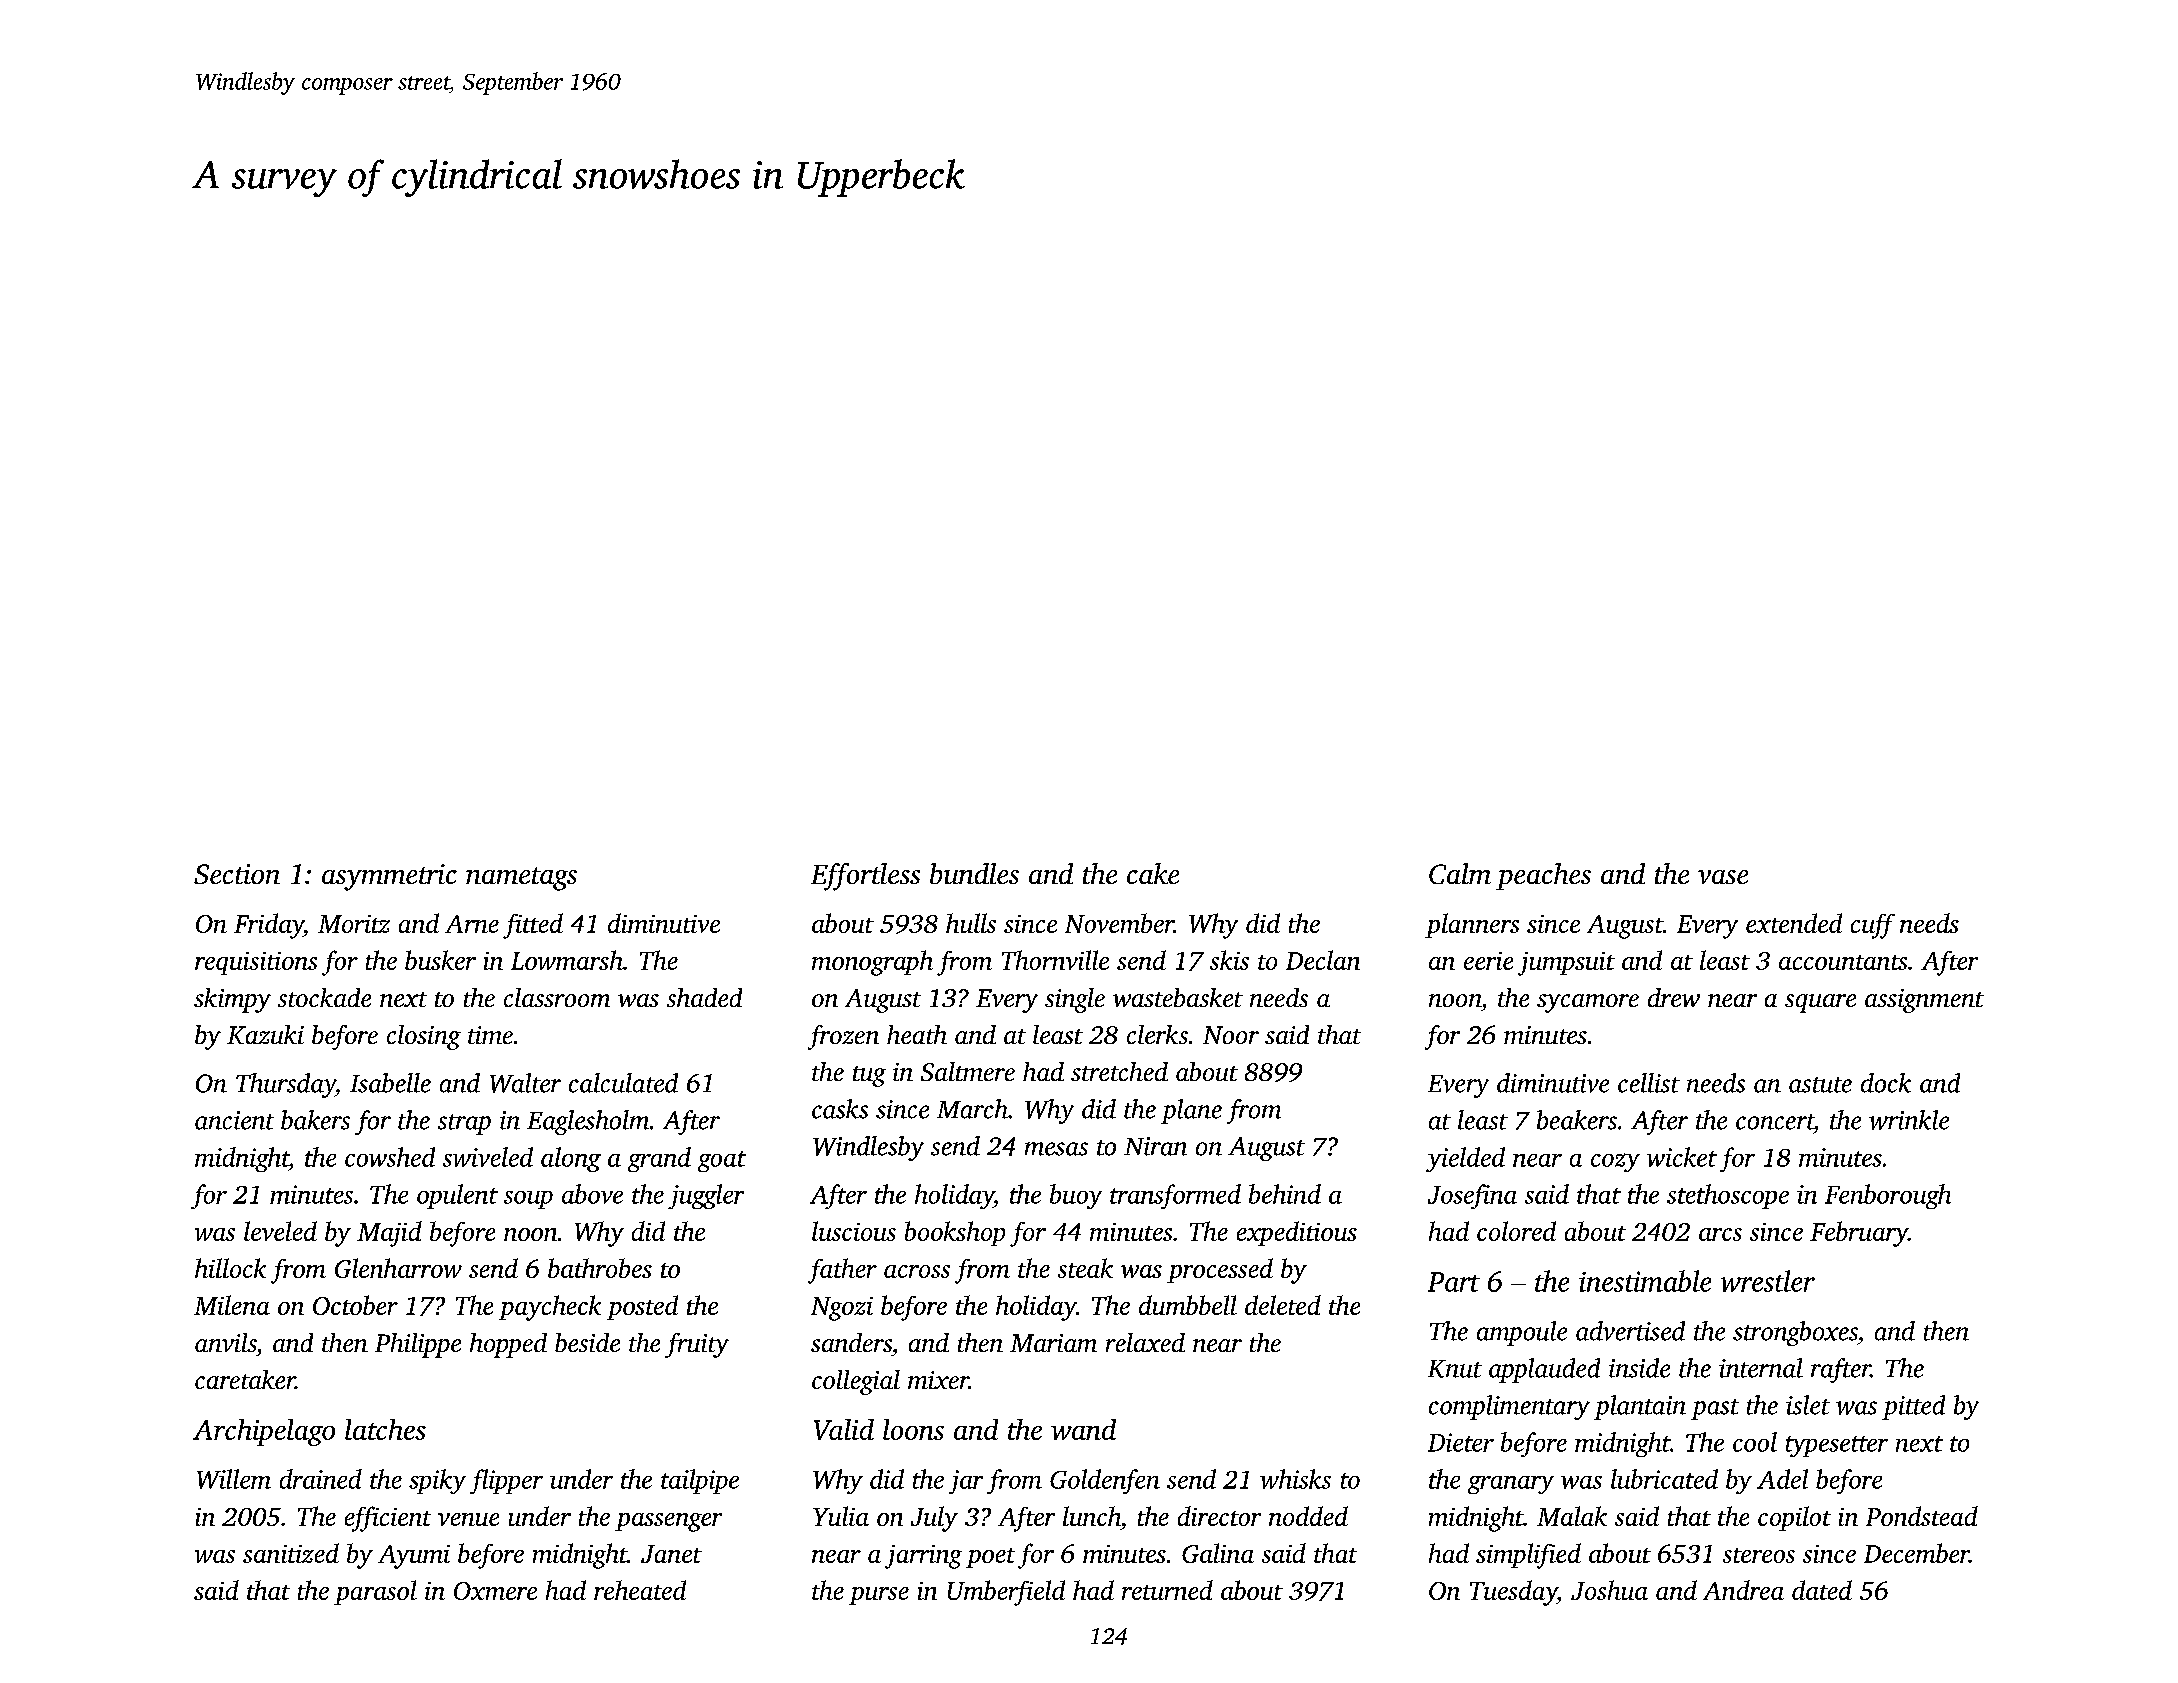 This screenshot has width=2178, height=1683. I want to click on cuff, so click(1873, 926).
